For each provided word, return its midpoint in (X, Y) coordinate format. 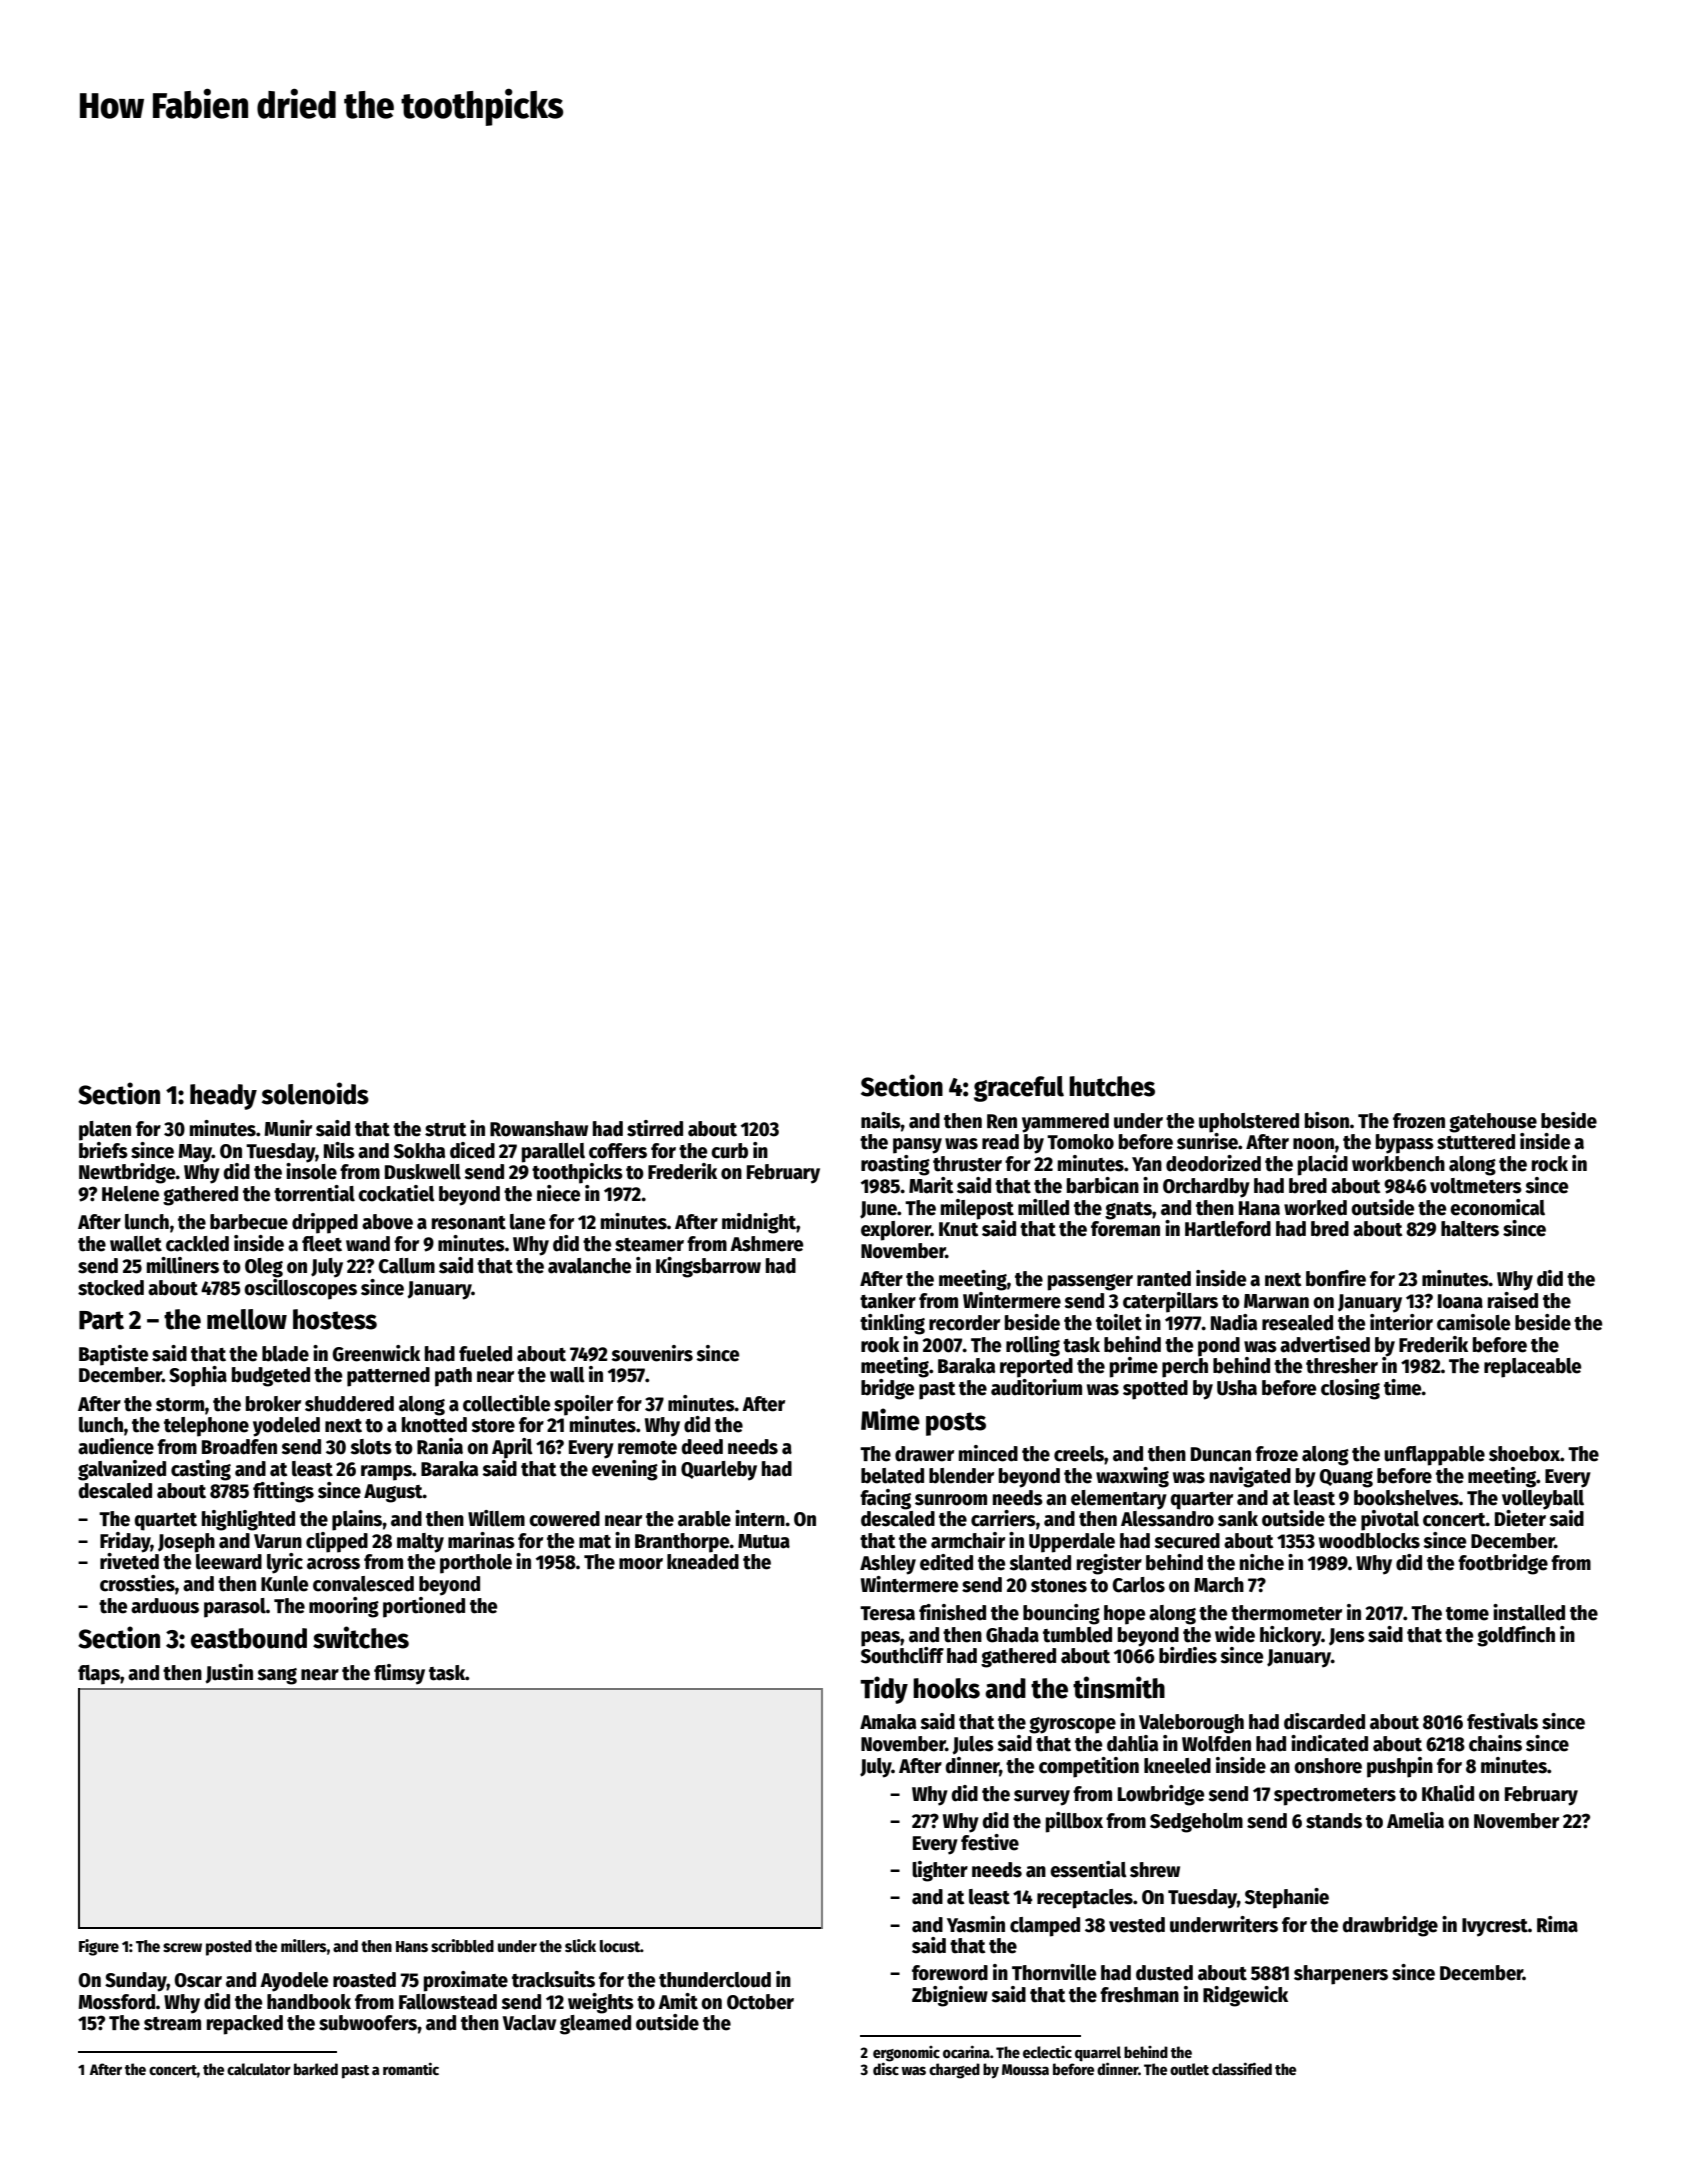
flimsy (399, 1674)
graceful (1019, 1089)
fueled (485, 1354)
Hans (412, 1946)
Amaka (888, 1722)
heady (223, 1097)
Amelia (1415, 1820)
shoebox (1524, 1454)
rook (880, 1345)
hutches (1112, 1086)
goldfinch (1516, 1636)
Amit (678, 2001)
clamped (1045, 1927)
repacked (245, 2025)
